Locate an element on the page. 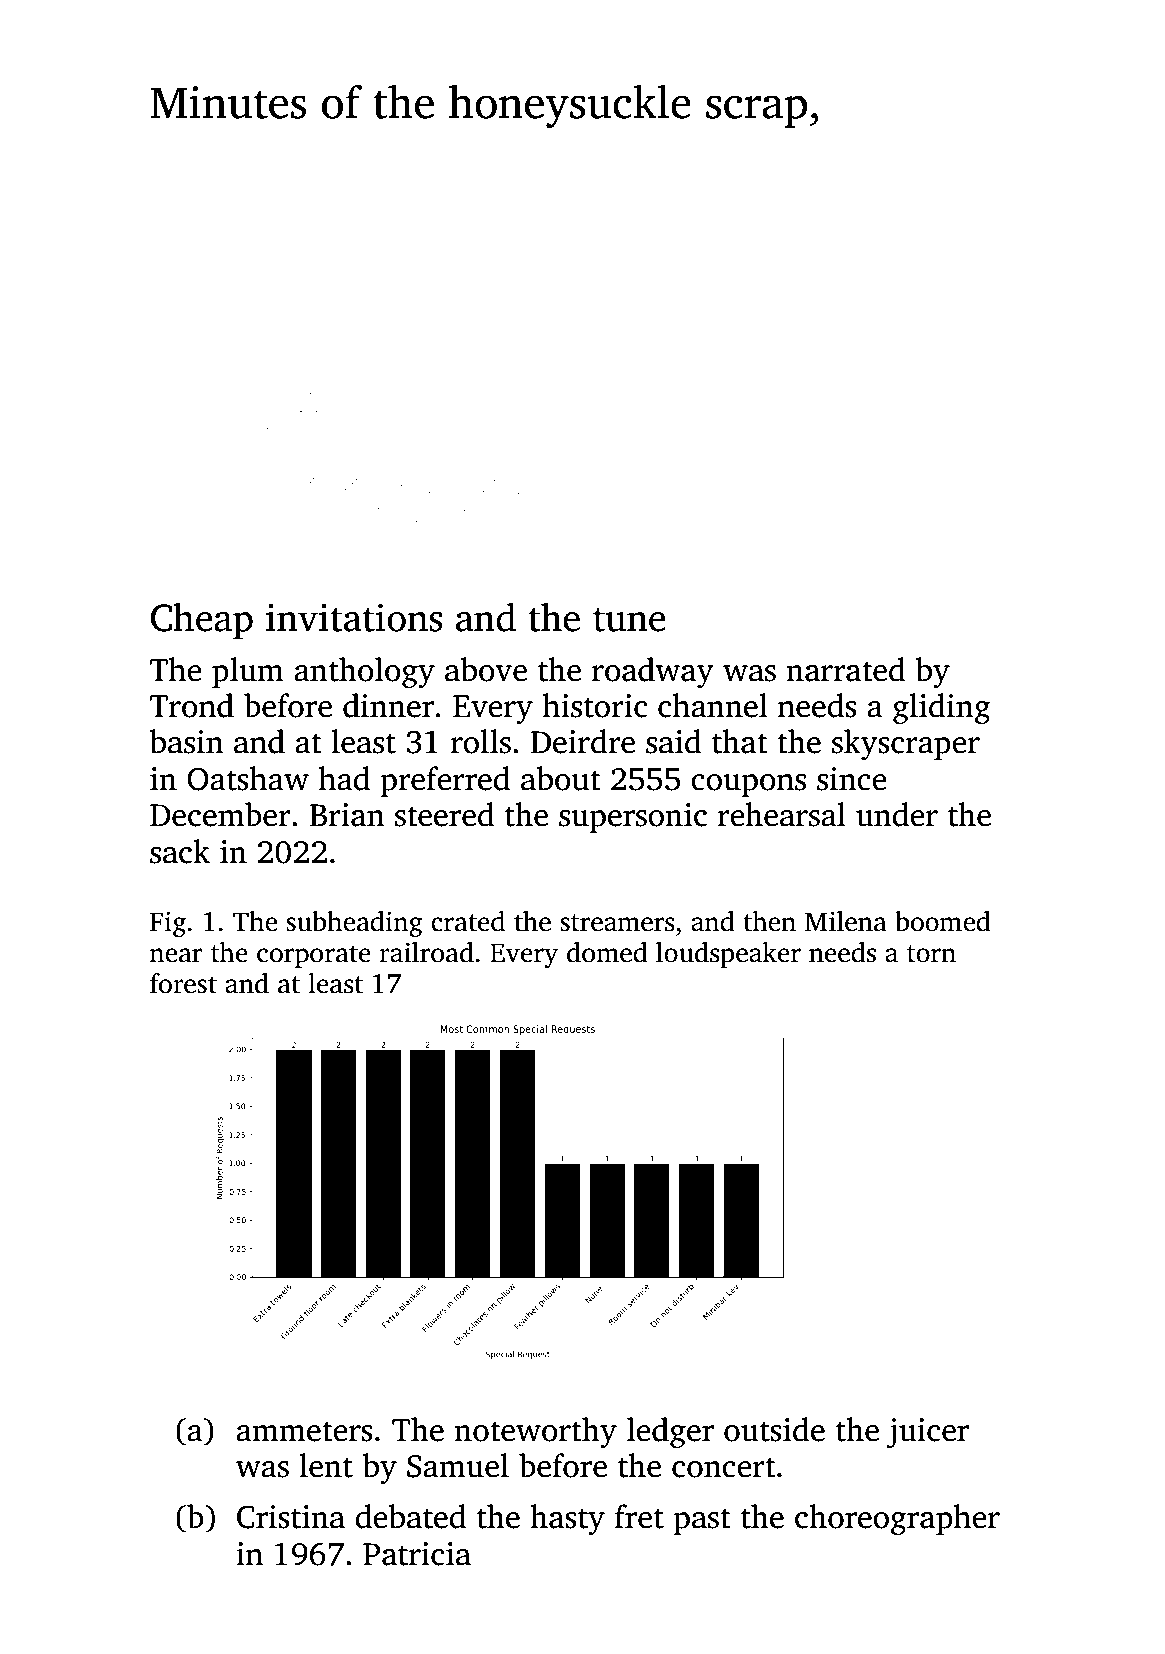 This document has height=1654, width=1165. roadway is located at coordinates (653, 672).
